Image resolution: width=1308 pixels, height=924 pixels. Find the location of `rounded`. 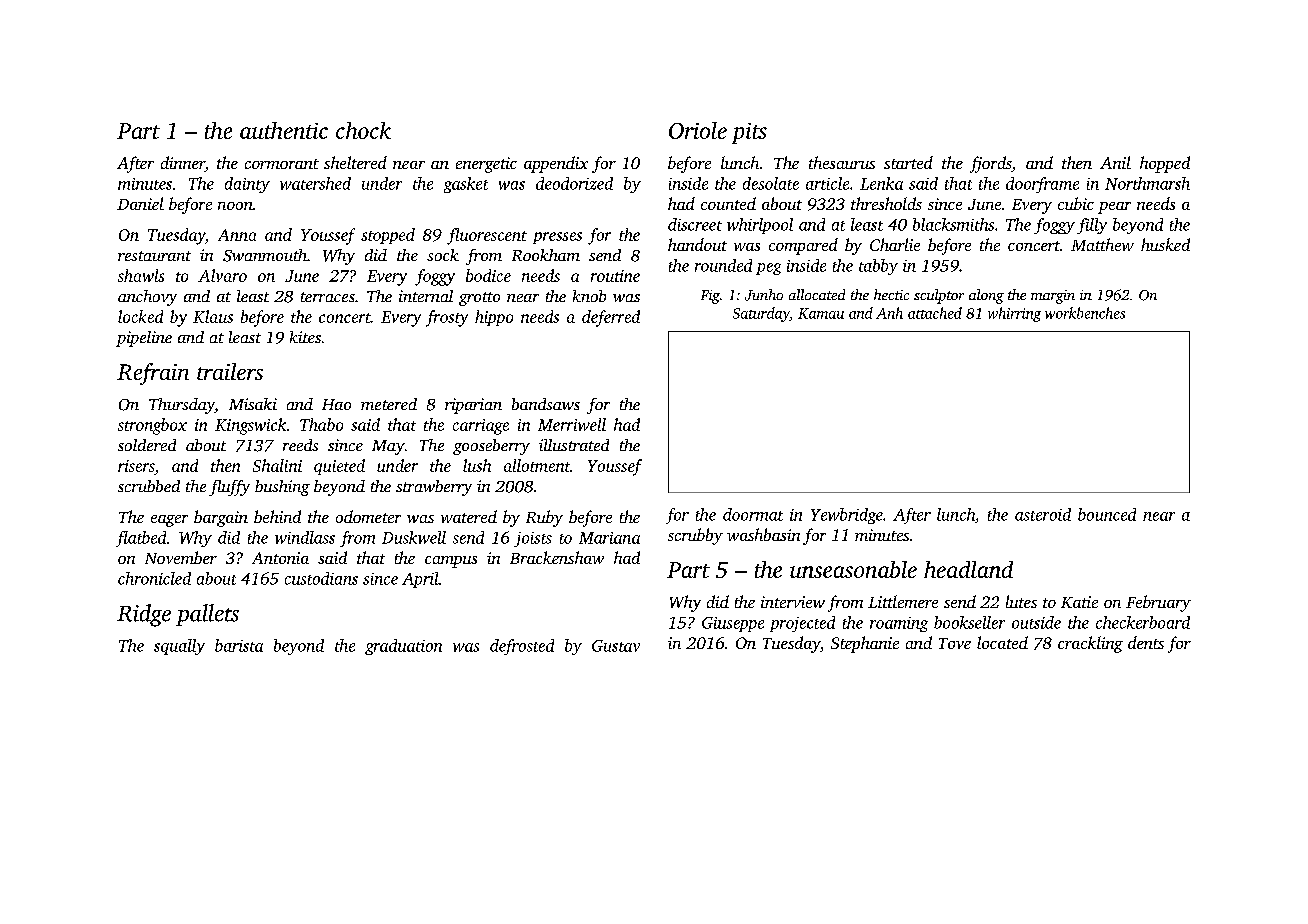

rounded is located at coordinates (723, 265).
